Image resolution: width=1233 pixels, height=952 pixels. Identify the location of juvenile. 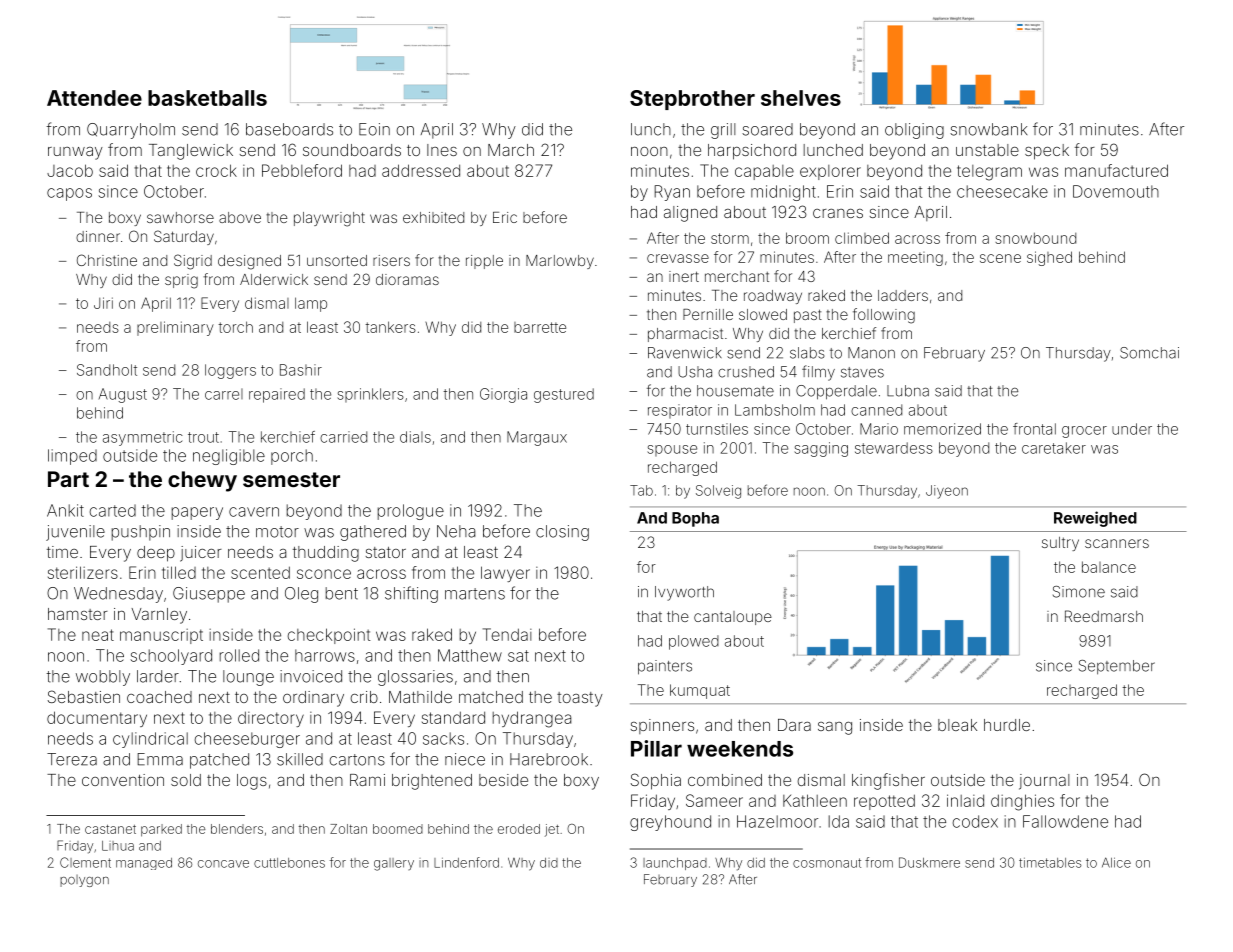
(75, 533).
